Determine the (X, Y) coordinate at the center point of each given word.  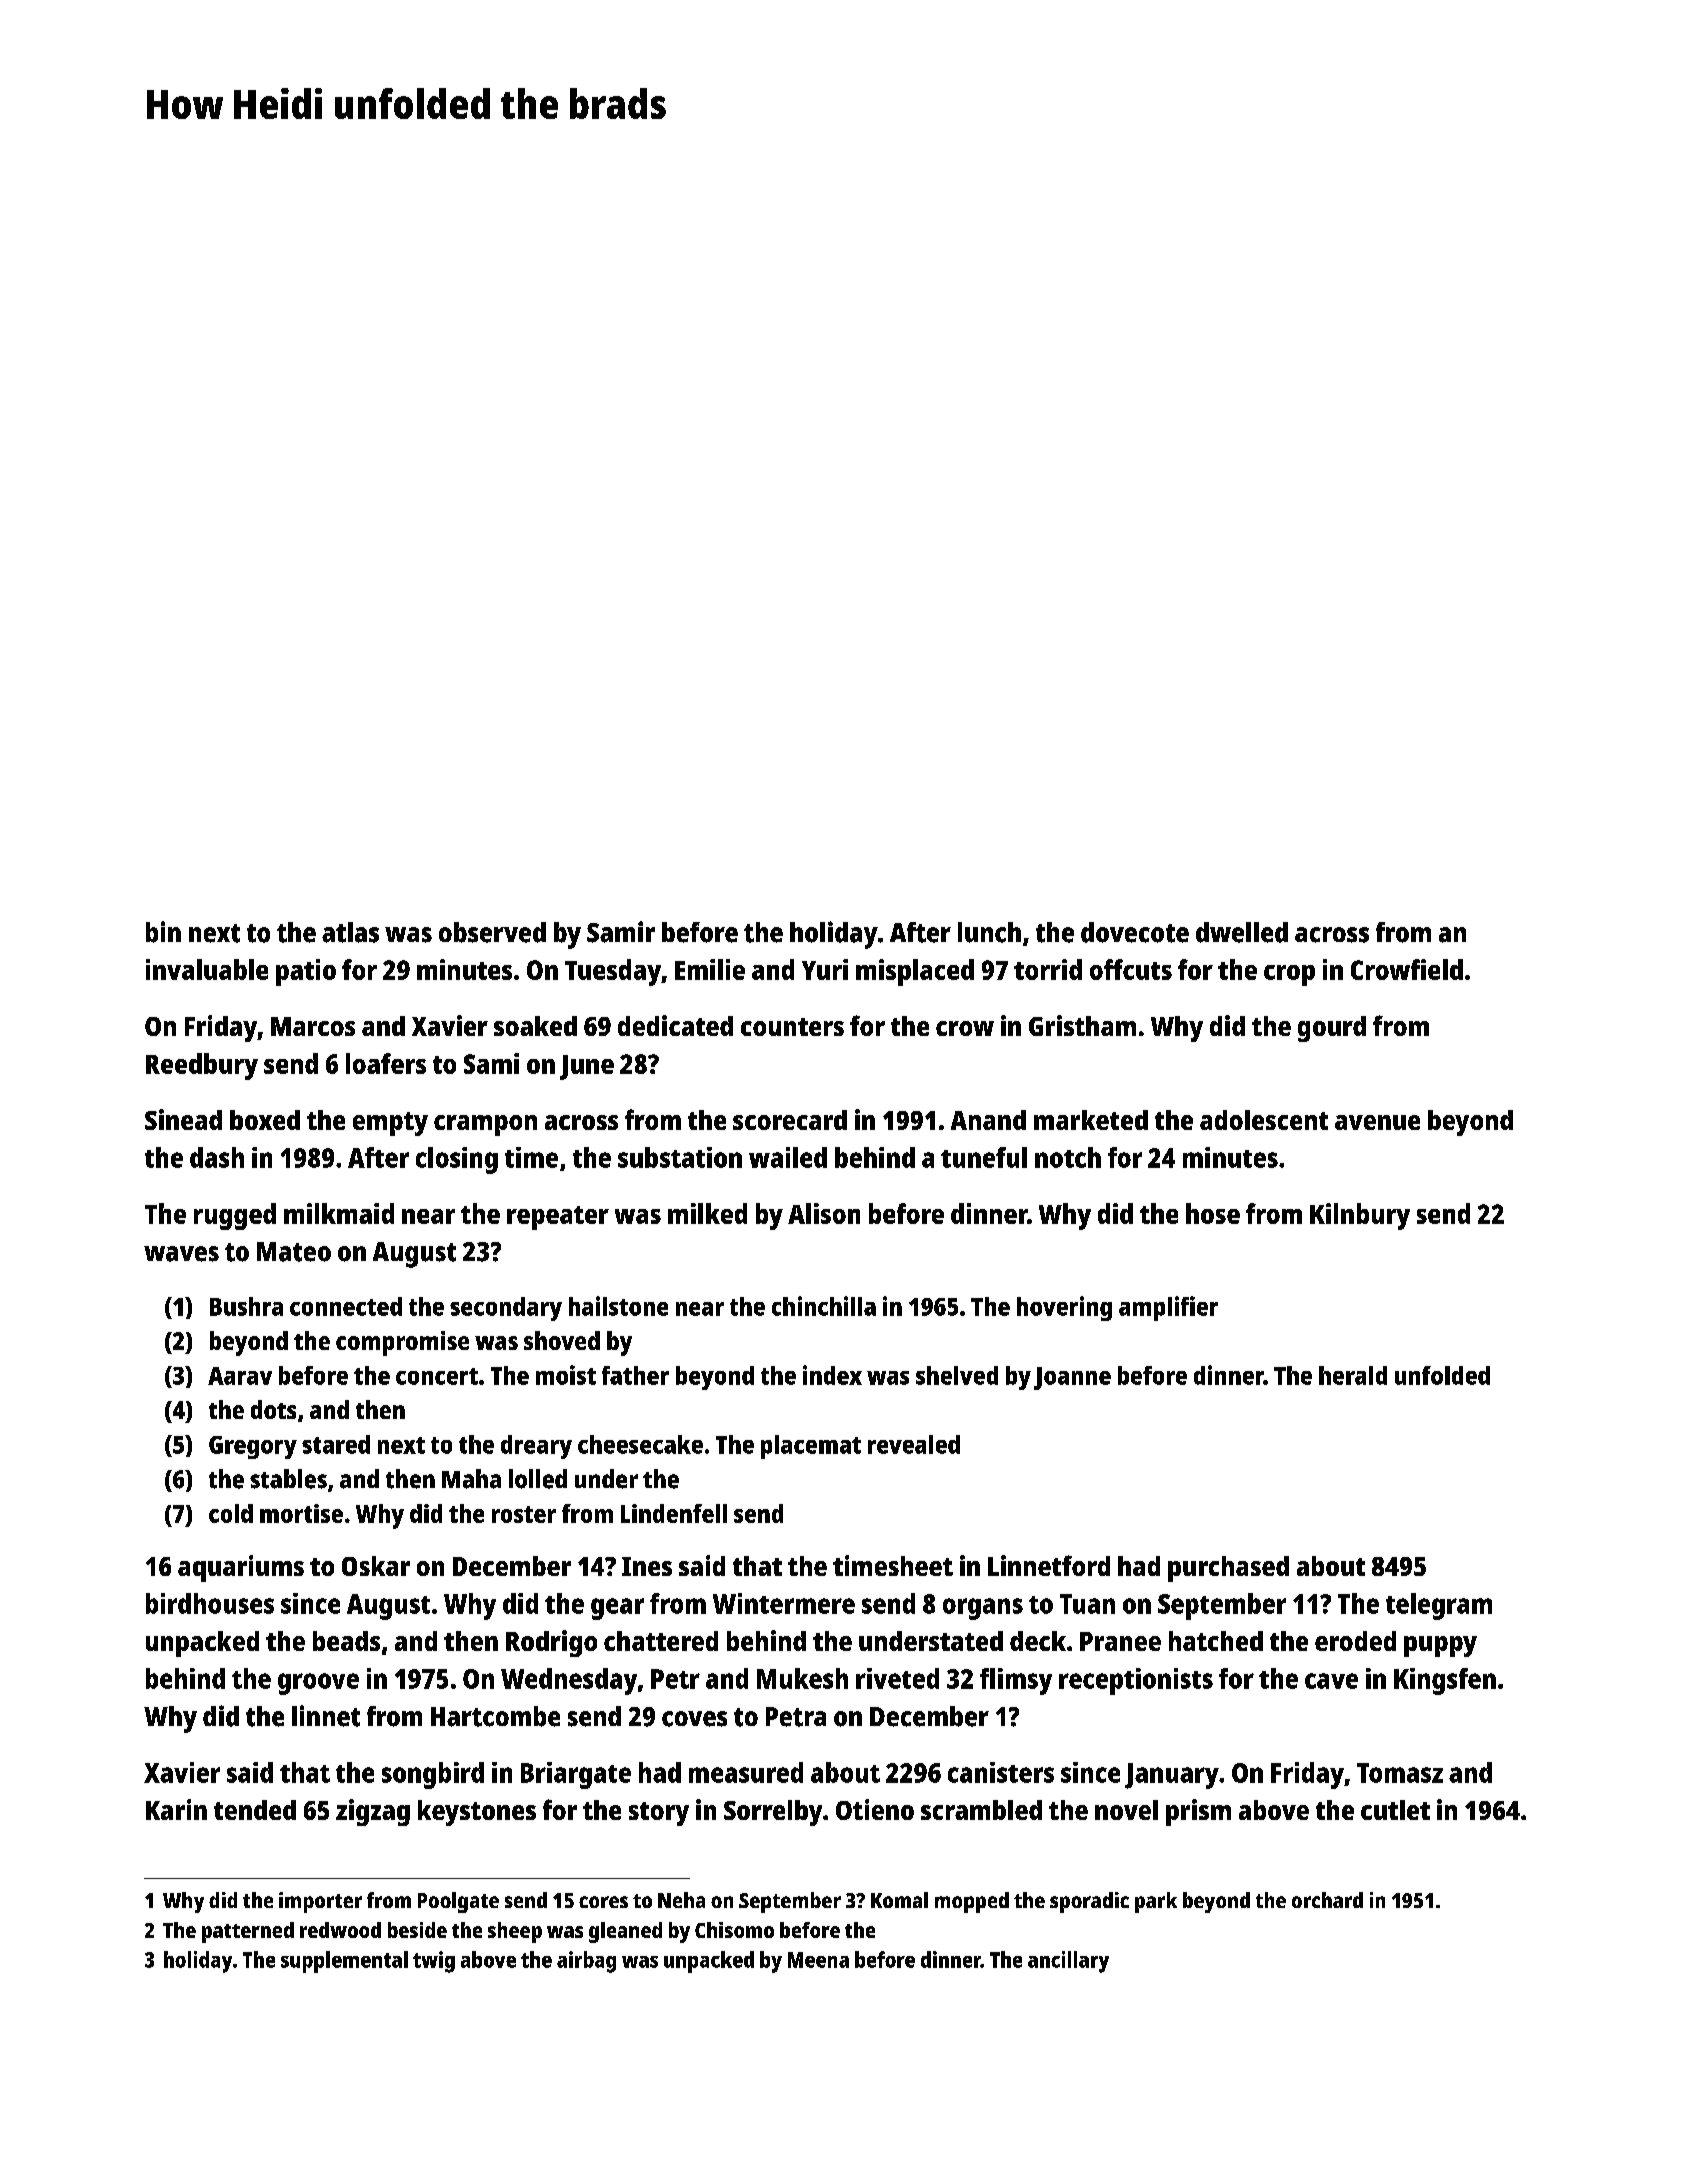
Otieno (875, 1809)
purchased (1228, 1569)
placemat (811, 1447)
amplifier (1168, 1308)
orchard (1327, 1900)
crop (1289, 975)
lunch (989, 932)
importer (320, 1902)
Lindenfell (674, 1513)
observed (492, 932)
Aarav (240, 1376)
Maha (471, 1479)
